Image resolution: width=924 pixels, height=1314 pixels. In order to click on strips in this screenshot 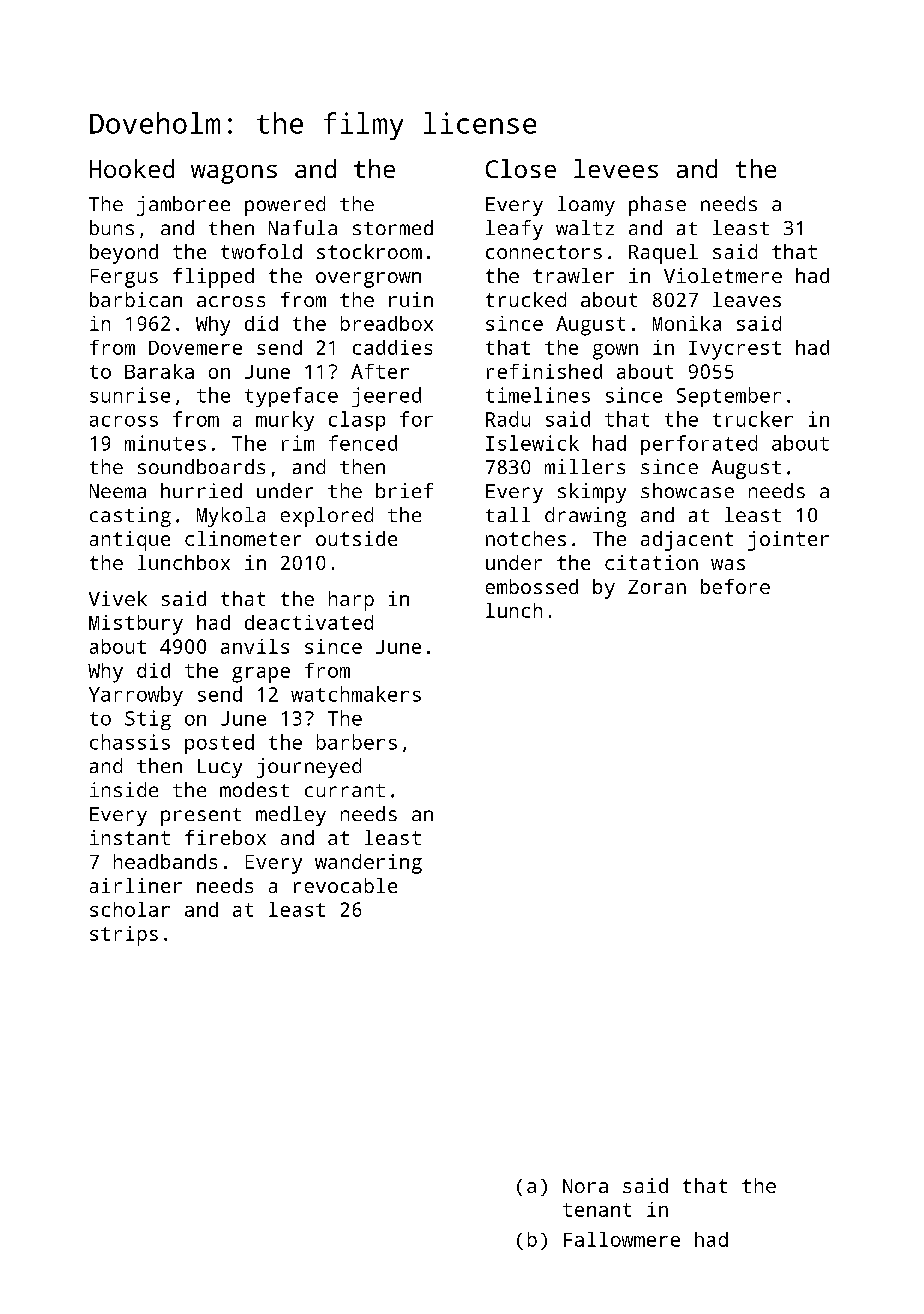, I will do `click(124, 936)`.
